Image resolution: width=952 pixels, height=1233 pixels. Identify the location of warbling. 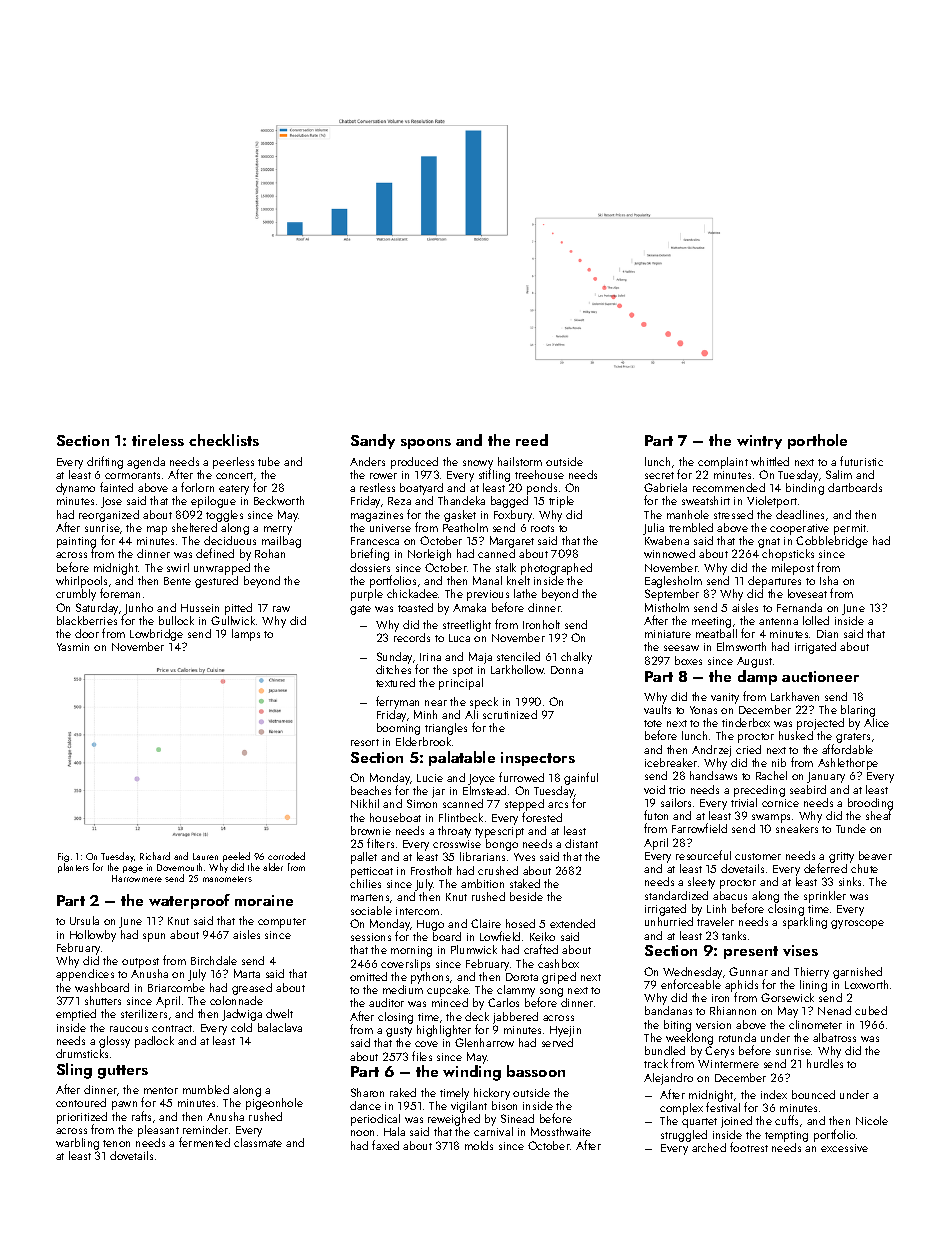
(77, 1144).
